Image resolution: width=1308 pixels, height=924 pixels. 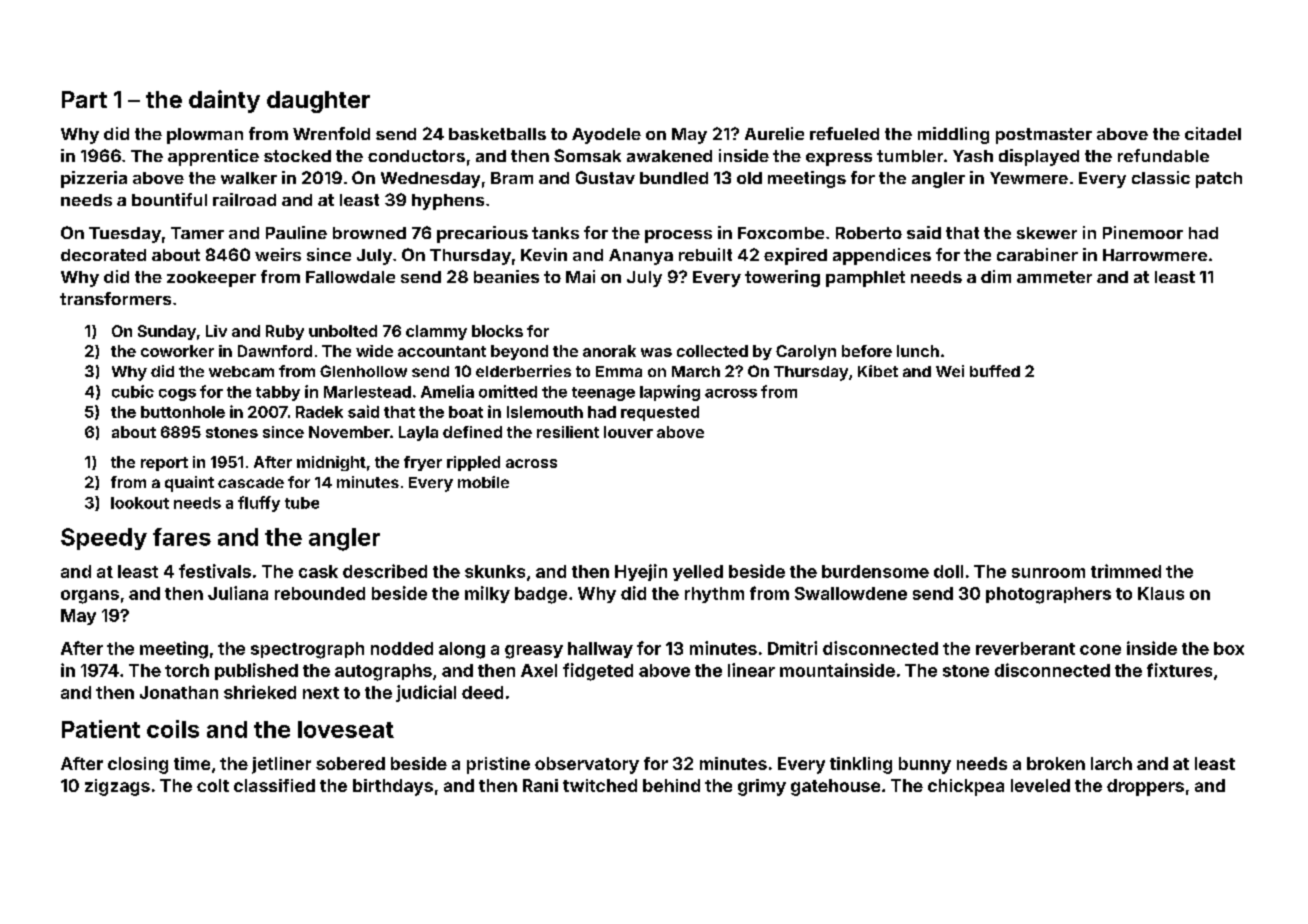 I want to click on Sunday, so click(x=167, y=332).
